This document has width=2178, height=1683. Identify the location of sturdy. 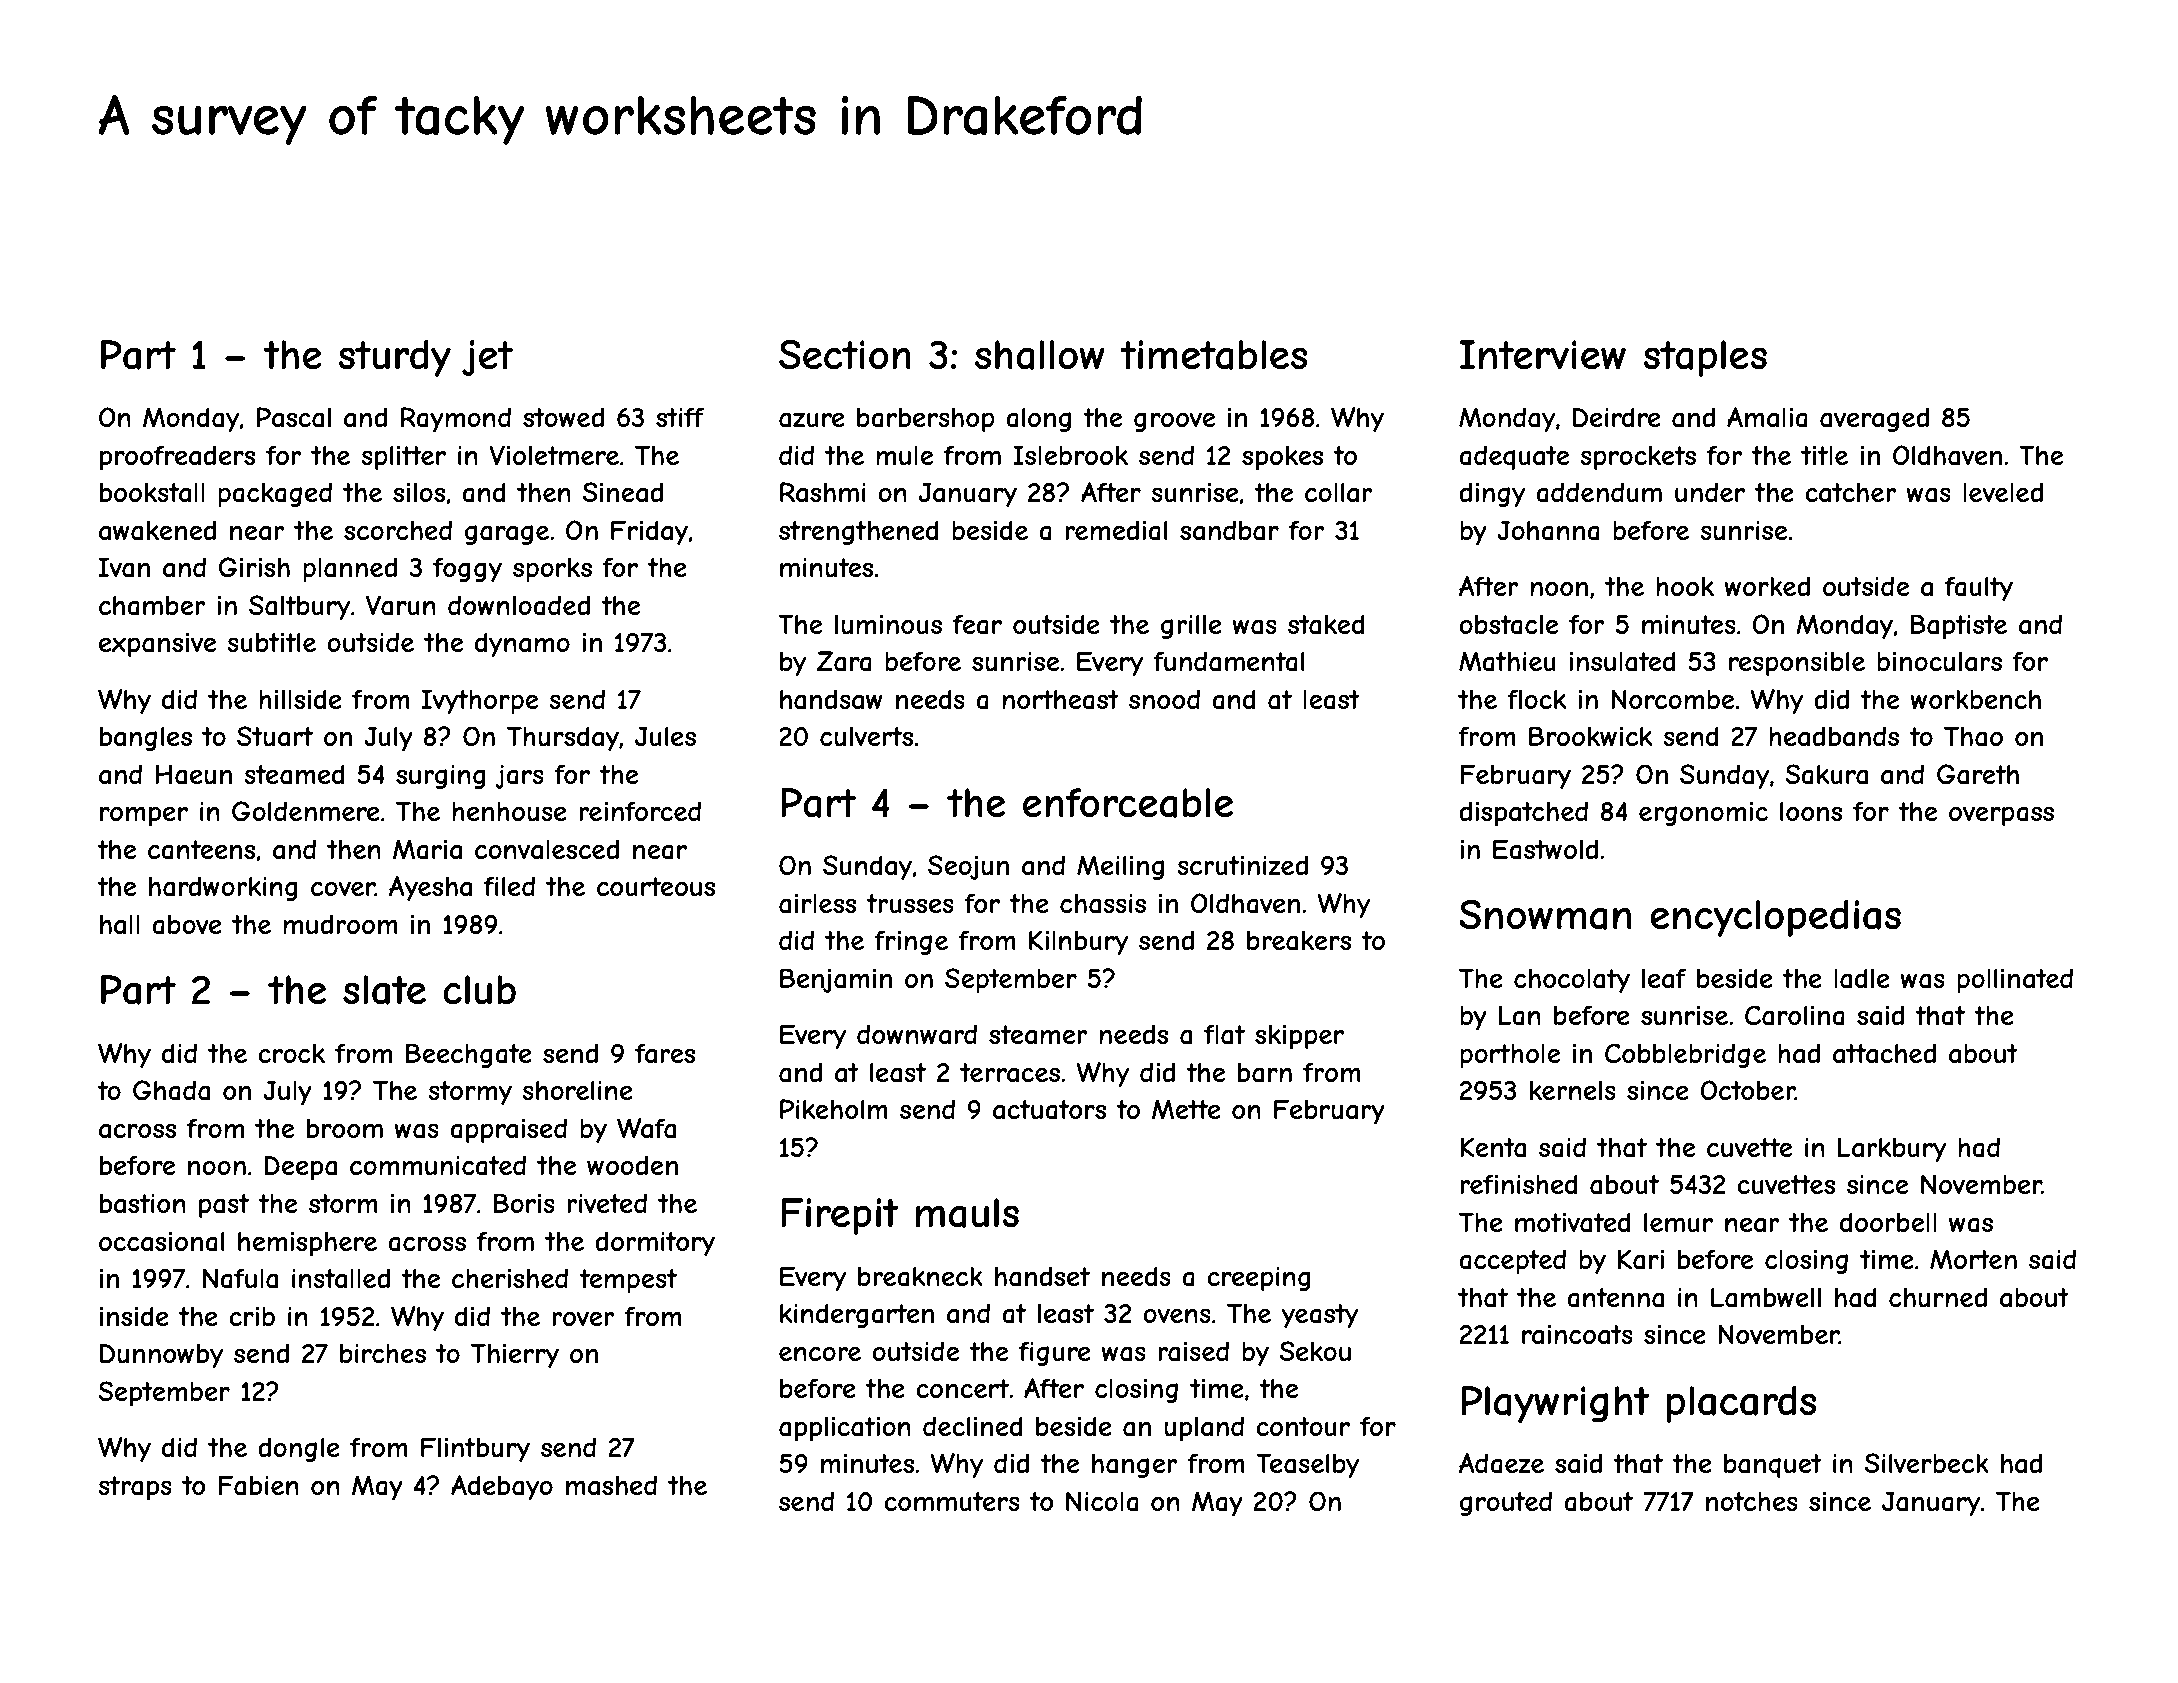
(394, 358).
